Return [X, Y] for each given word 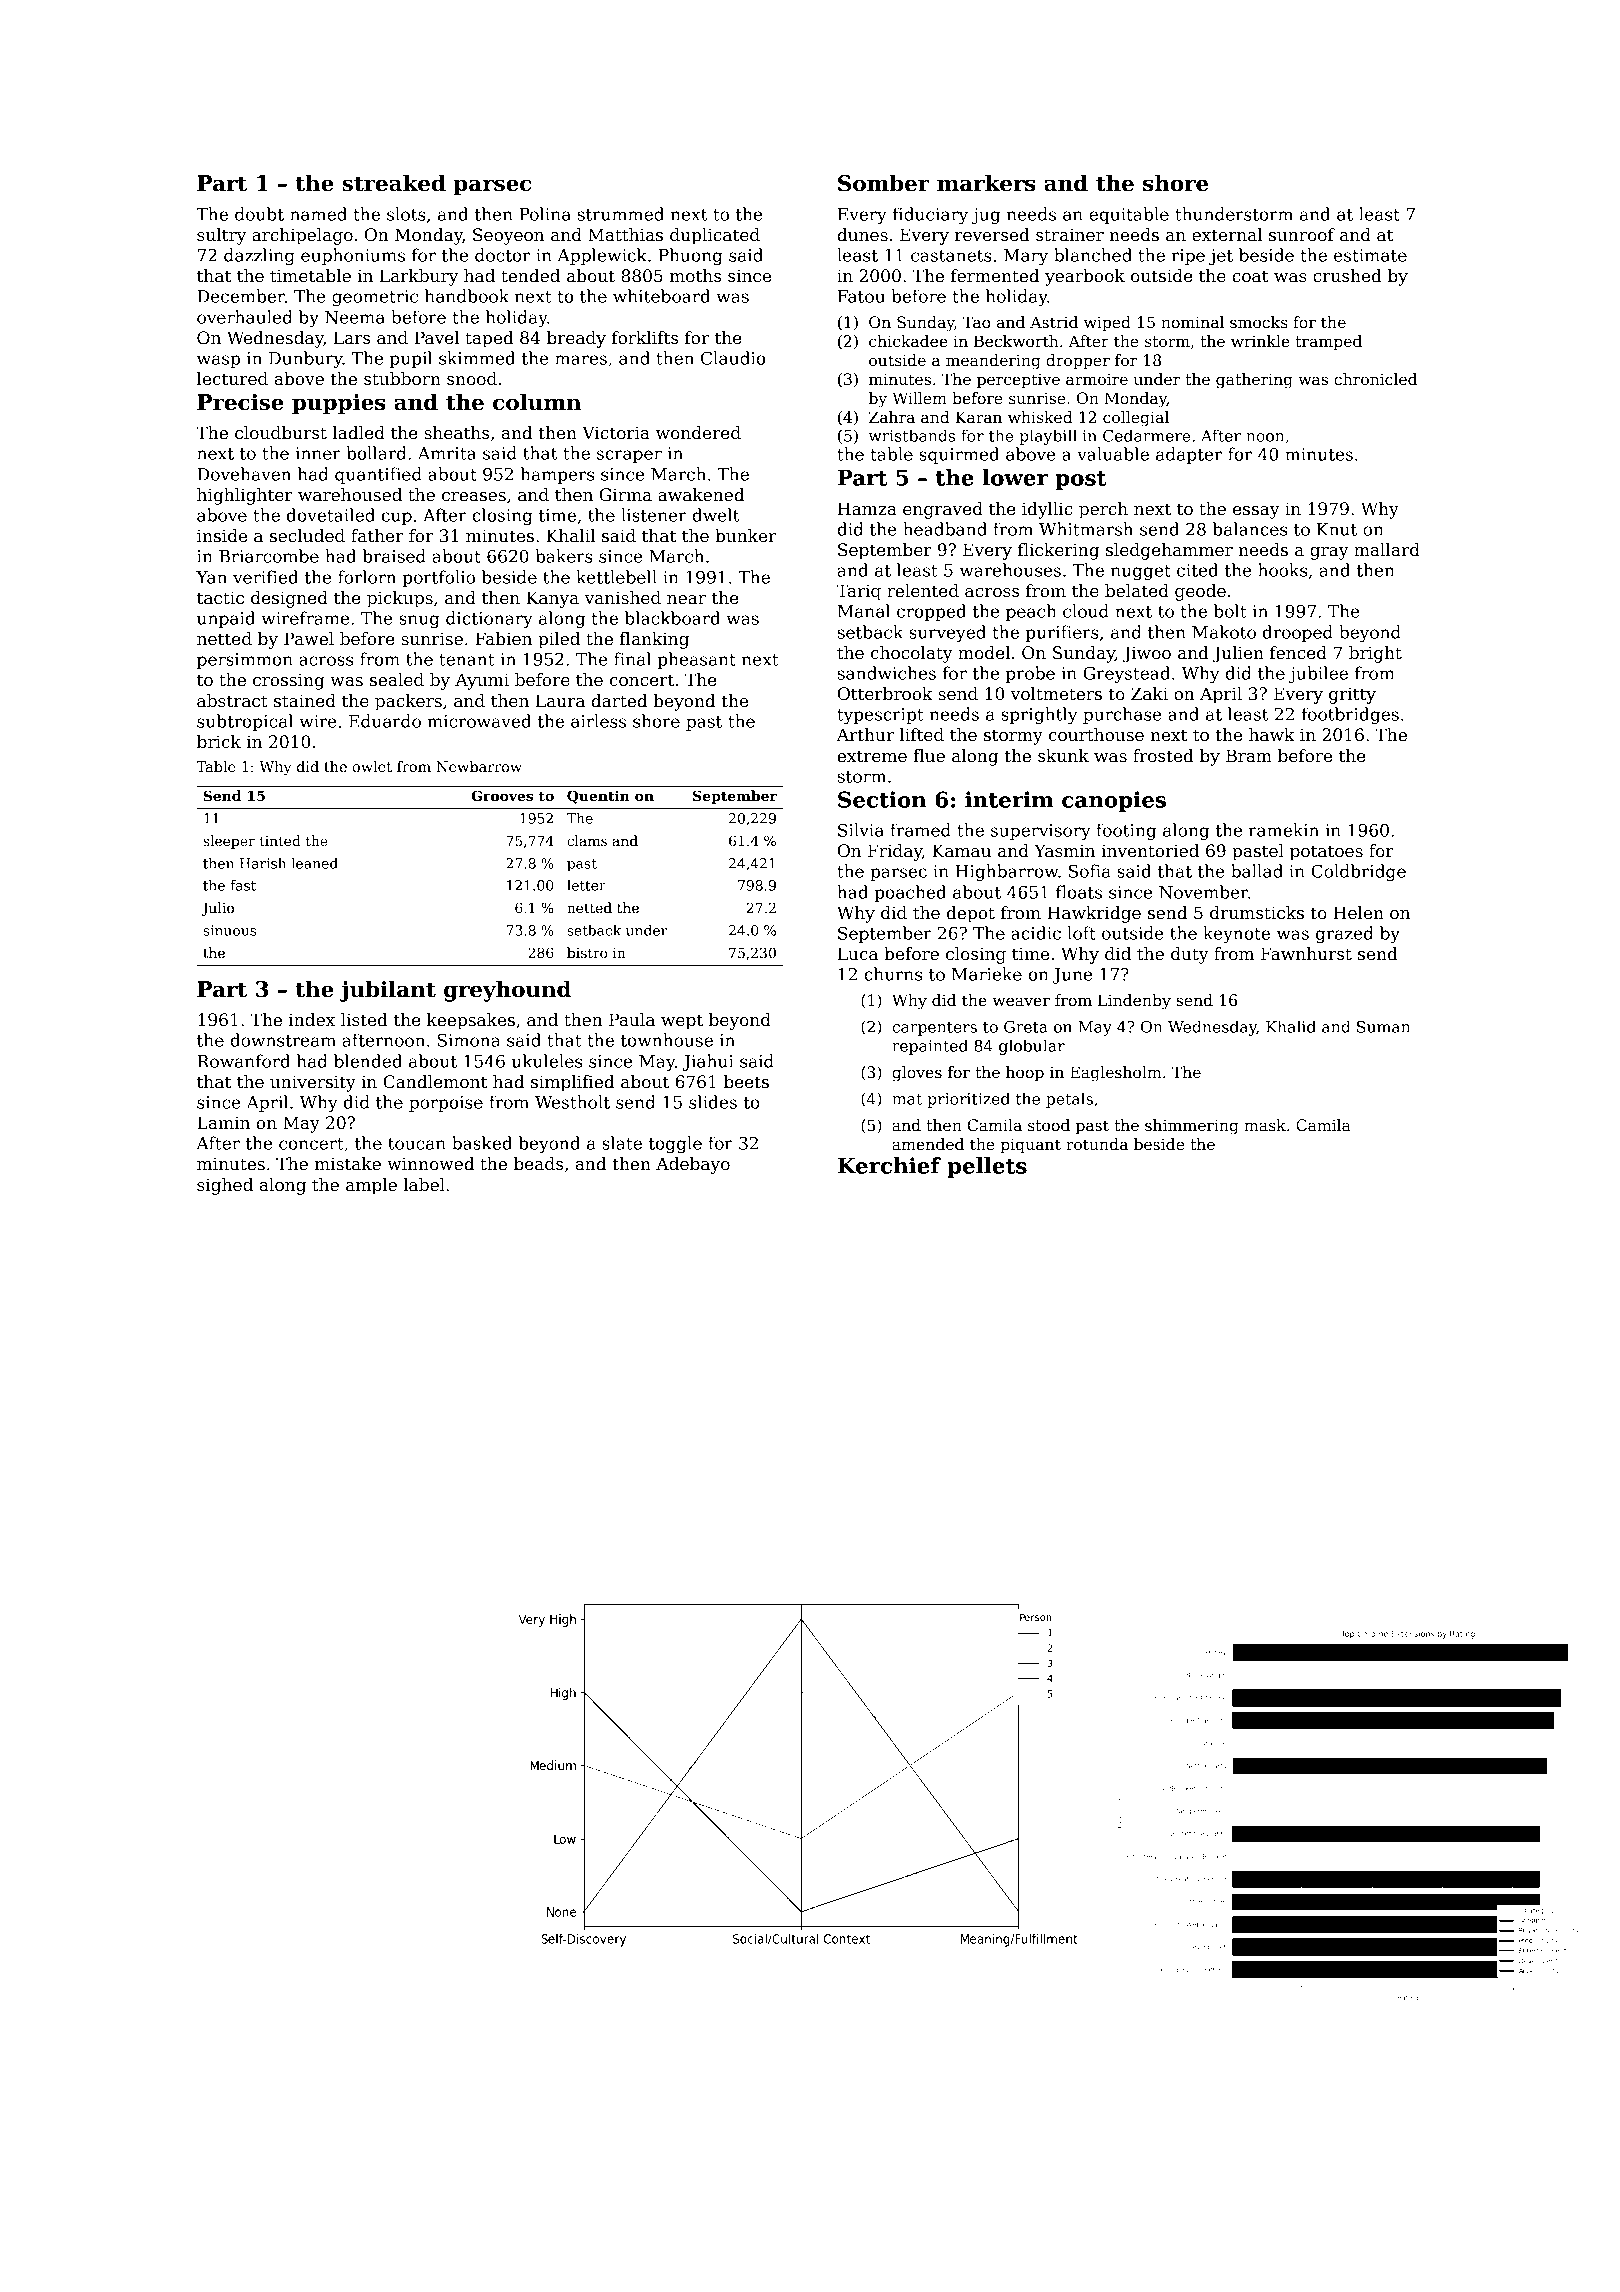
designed [289, 599]
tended [530, 276]
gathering [1254, 381]
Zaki [1149, 694]
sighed [225, 1186]
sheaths [456, 433]
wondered [698, 433]
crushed [1347, 276]
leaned [315, 863]
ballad [1257, 871]
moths [695, 276]
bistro [587, 952]
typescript [880, 716]
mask [1265, 1125]
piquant [1030, 1145]
